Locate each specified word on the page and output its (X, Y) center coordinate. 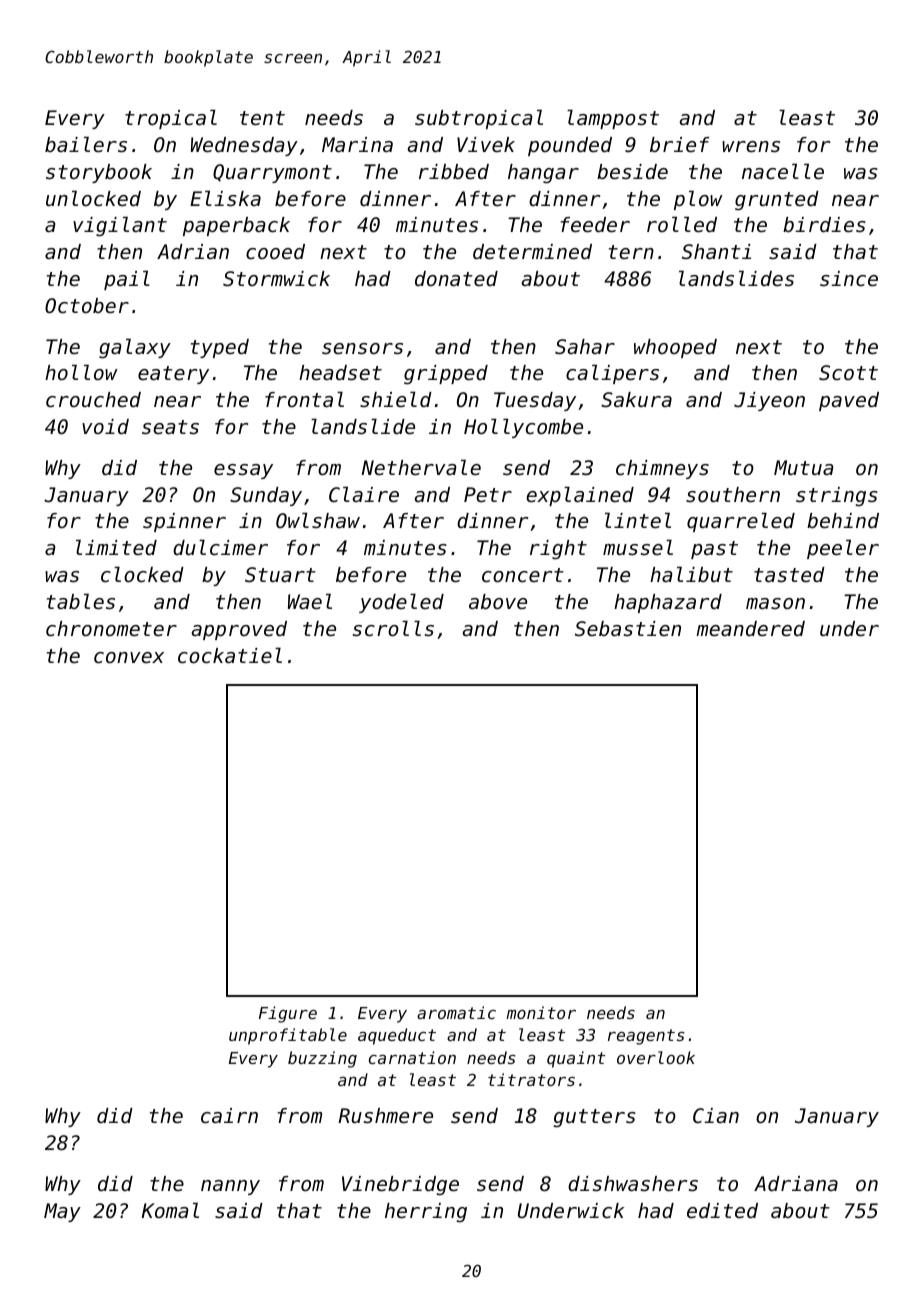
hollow (81, 372)
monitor (541, 1012)
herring (426, 1213)
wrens (751, 147)
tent (262, 118)
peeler (843, 549)
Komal (170, 1210)
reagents (646, 1037)
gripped (446, 375)
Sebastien (628, 629)
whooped (675, 348)
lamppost (613, 119)
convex (129, 658)
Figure (288, 1014)
